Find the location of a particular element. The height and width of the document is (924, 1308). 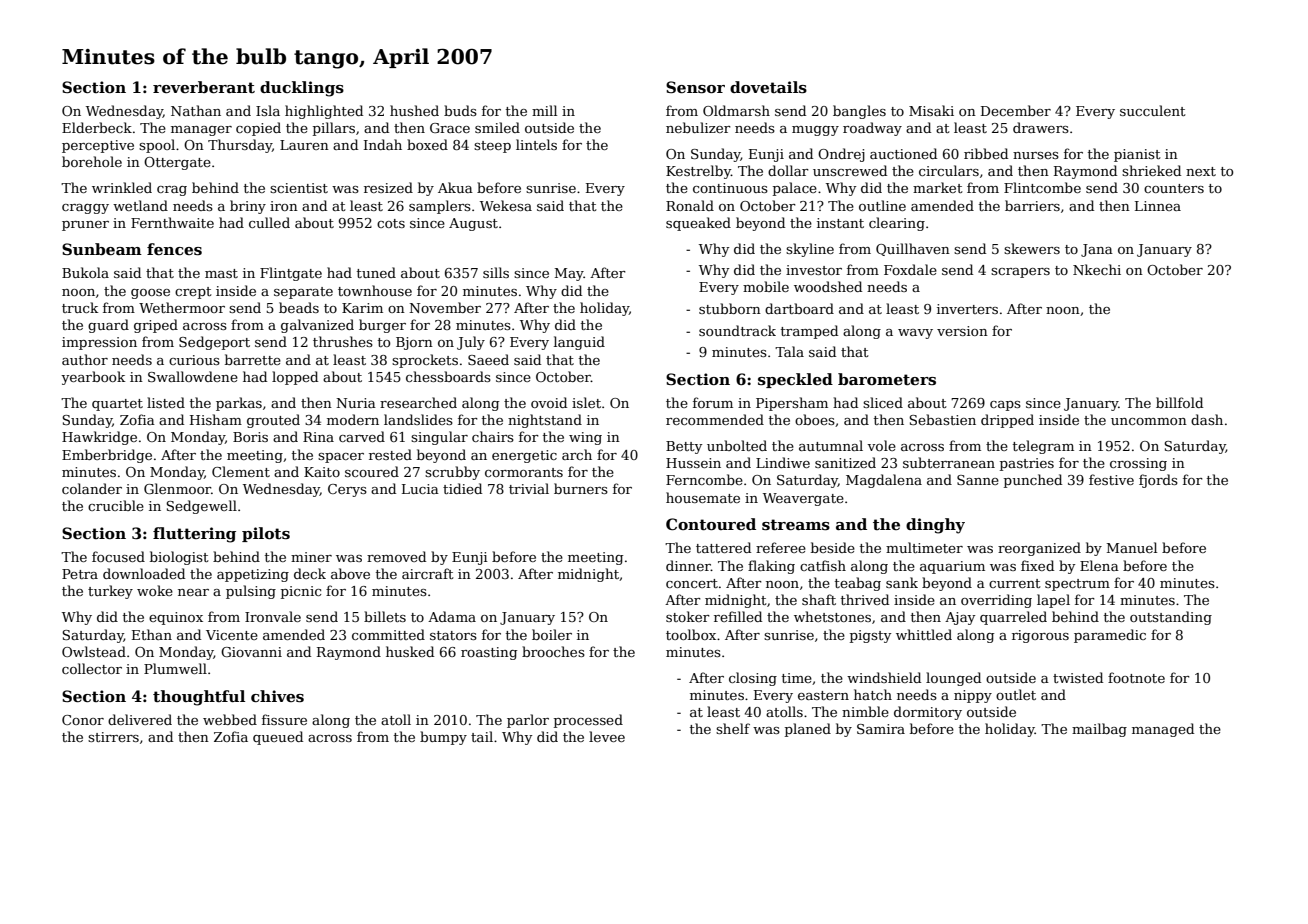

fjords is located at coordinates (1158, 481).
